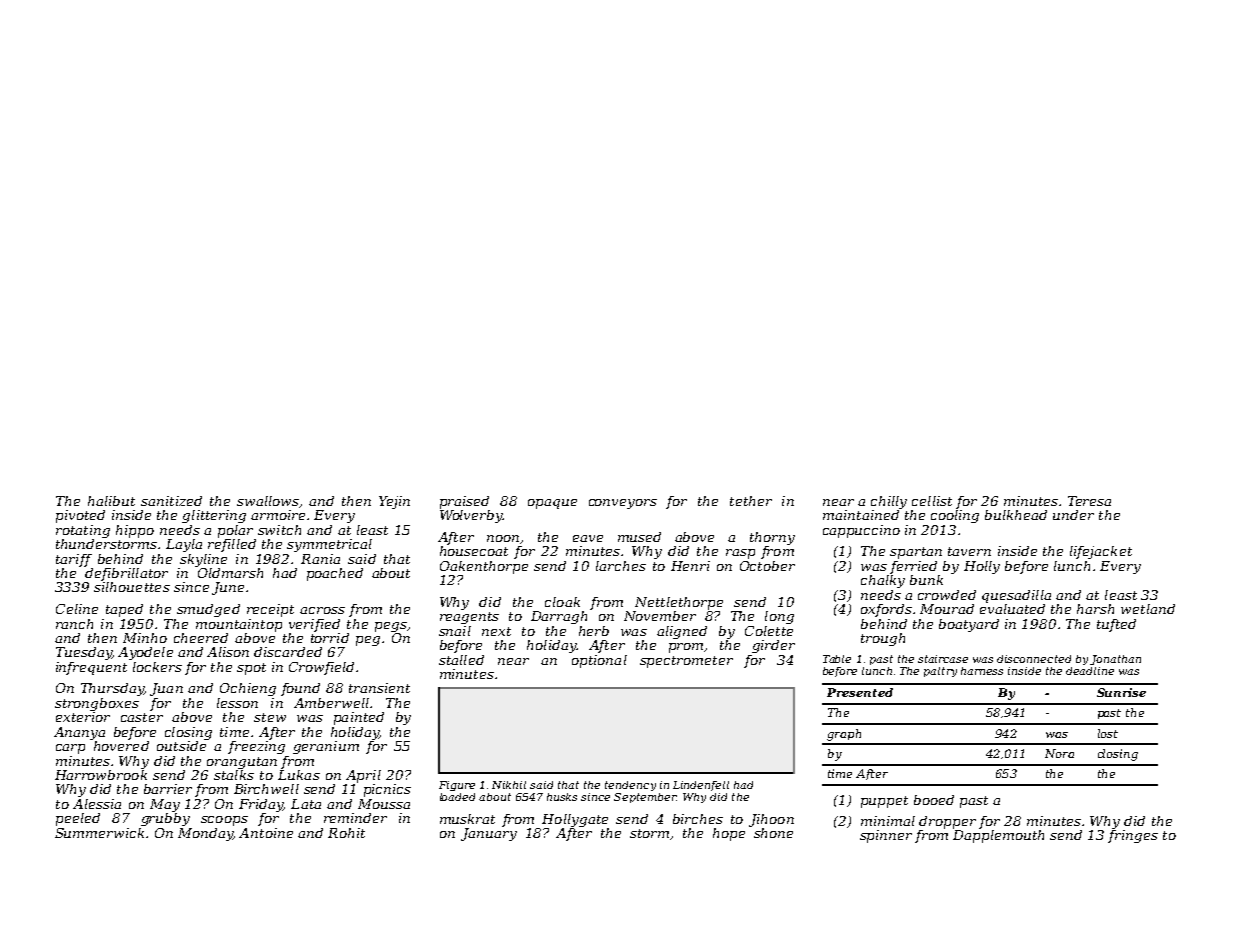 Image resolution: width=1233 pixels, height=952 pixels. I want to click on quesadilla, so click(1016, 596).
